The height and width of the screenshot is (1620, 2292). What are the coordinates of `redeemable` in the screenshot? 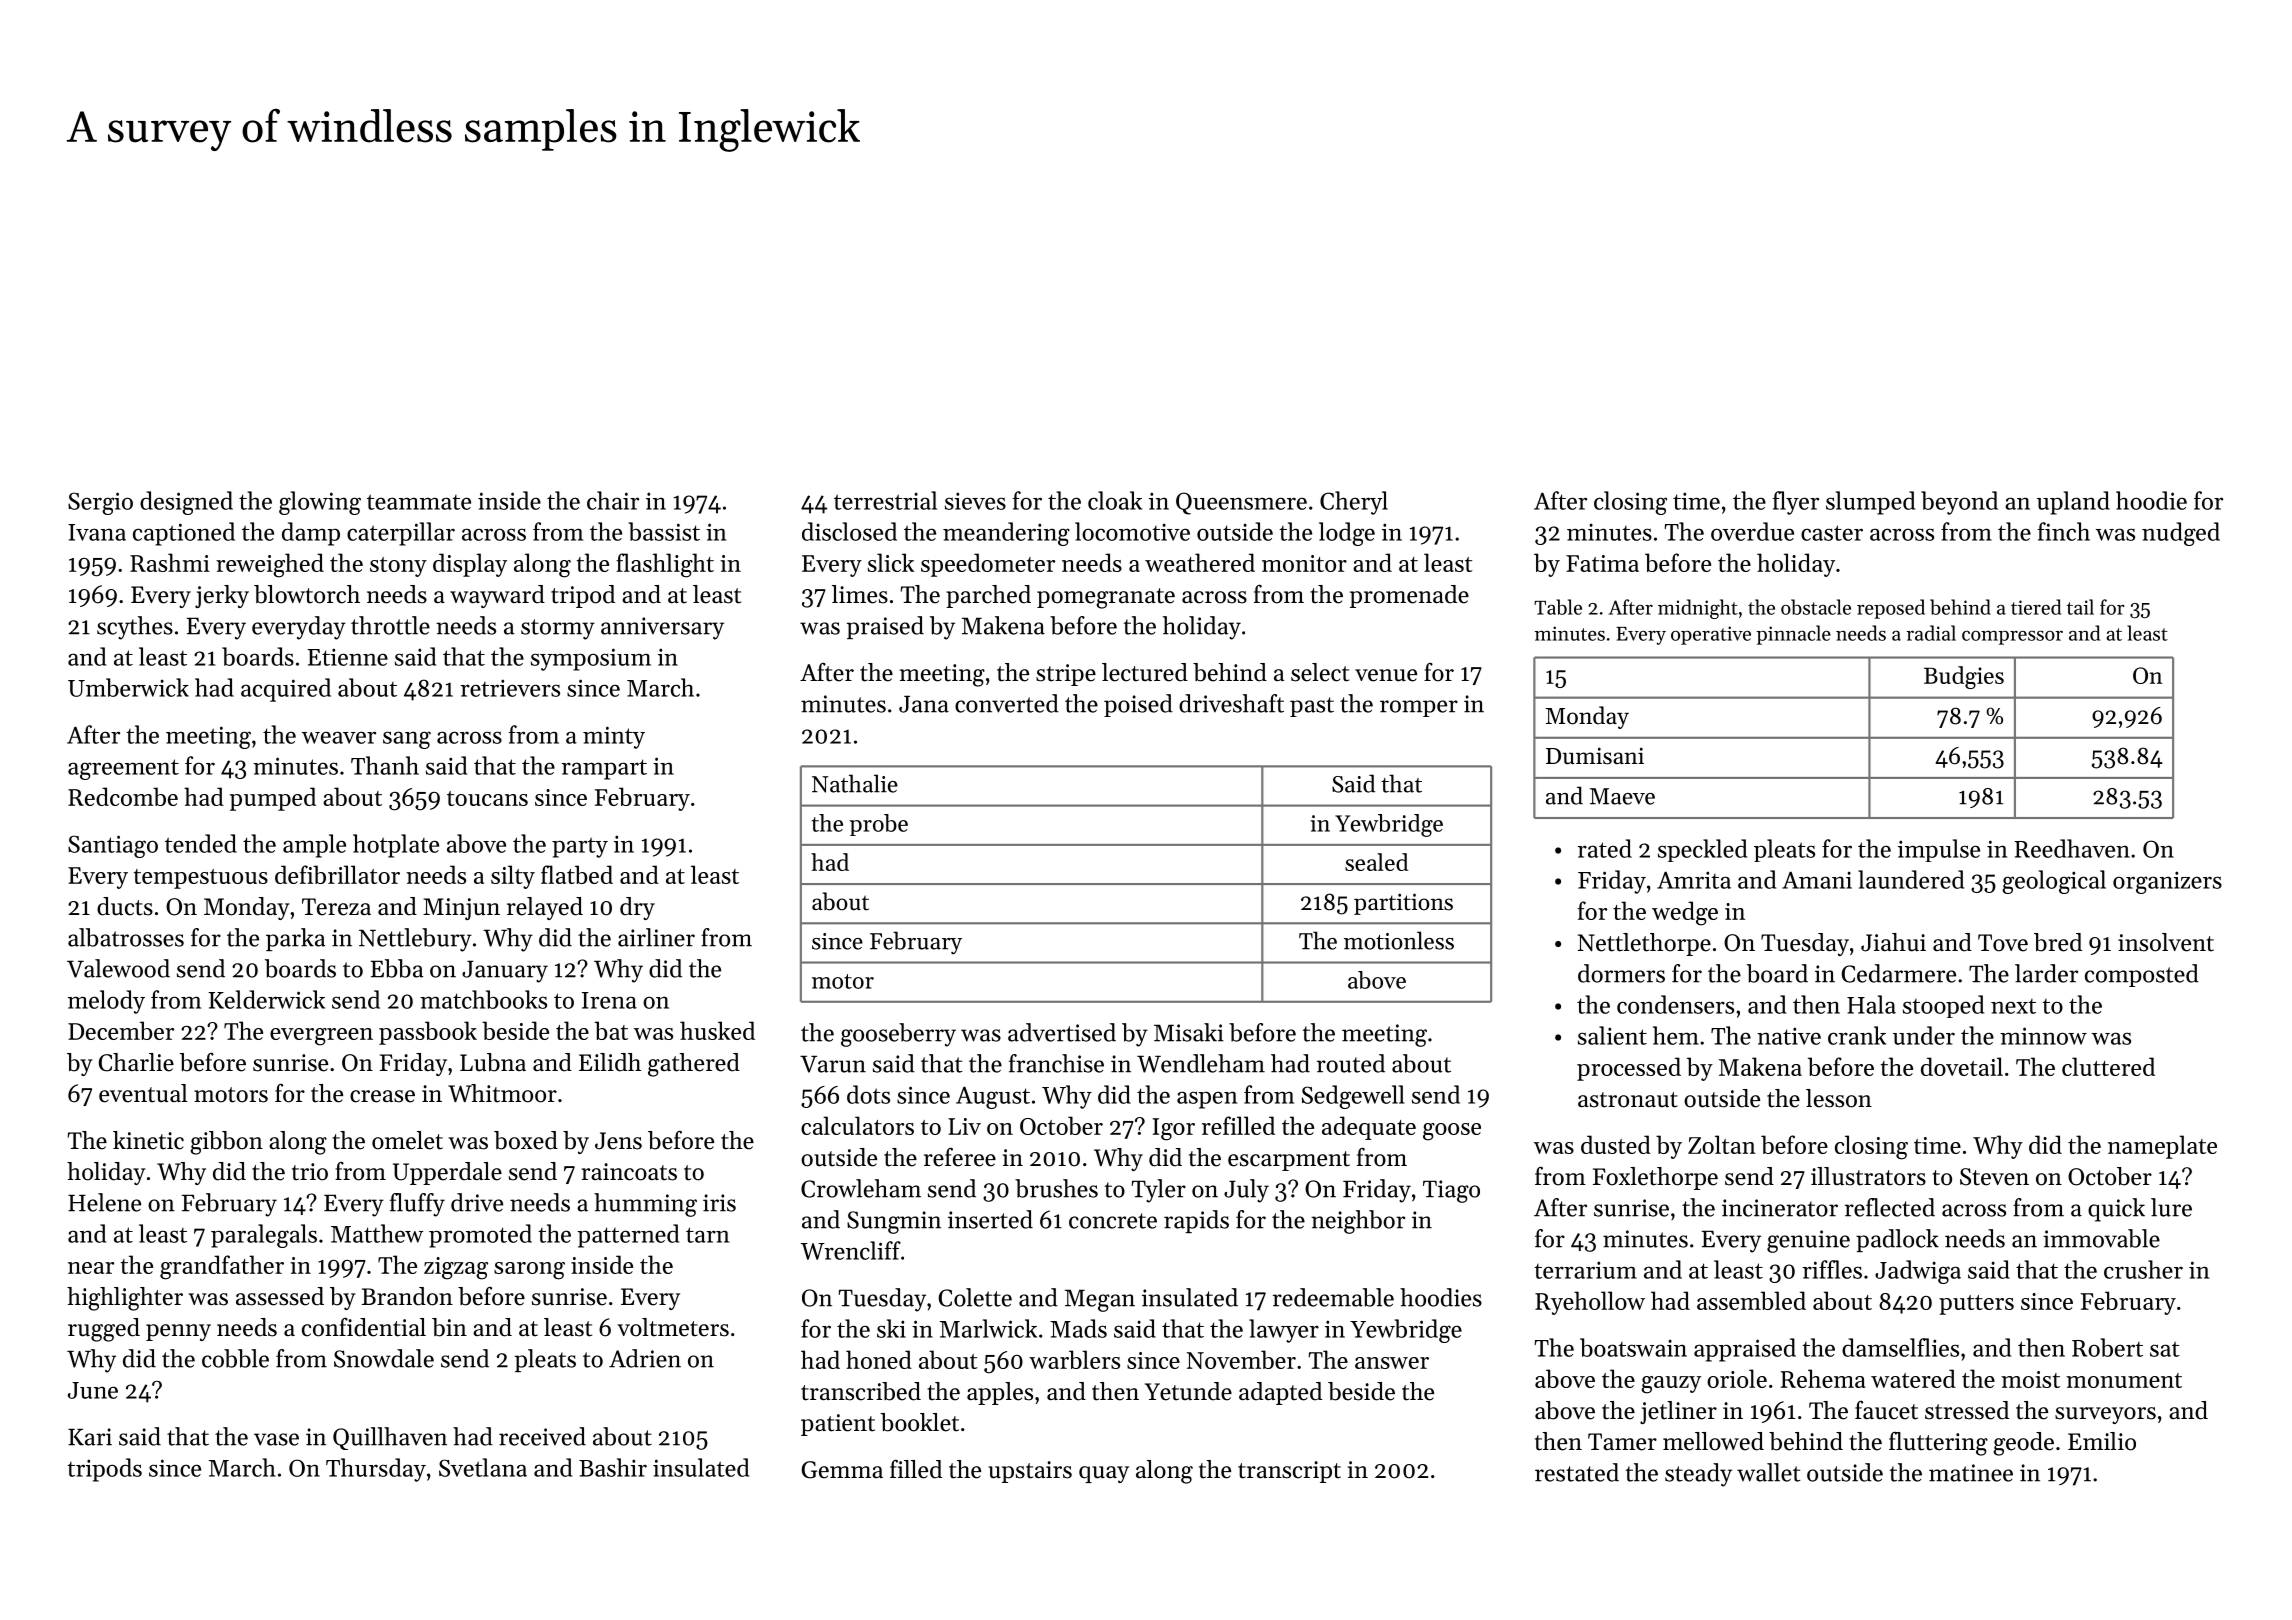 It's located at (1333, 1297).
